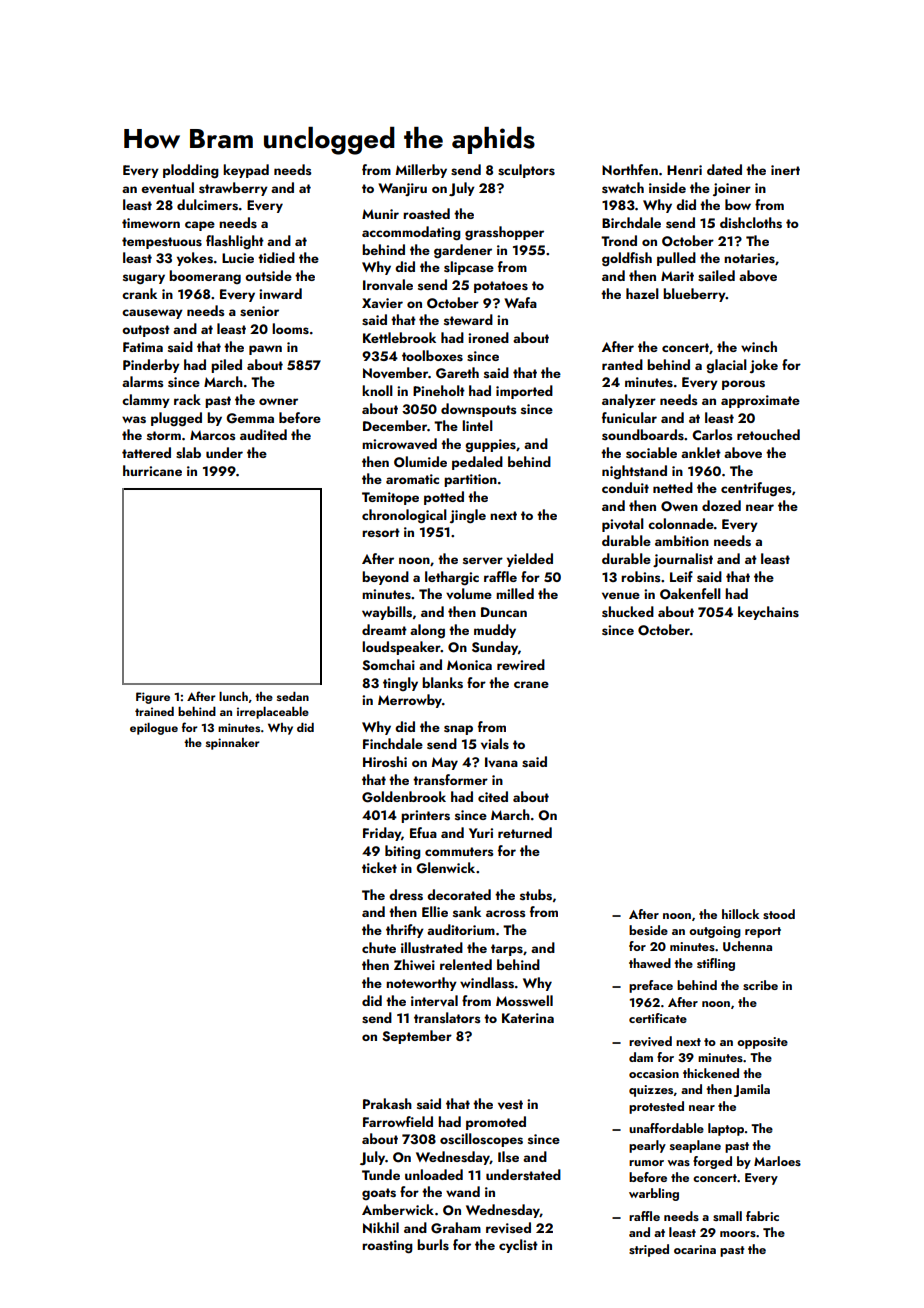  Describe the element at coordinates (510, 1104) in the page. I see `vest` at that location.
